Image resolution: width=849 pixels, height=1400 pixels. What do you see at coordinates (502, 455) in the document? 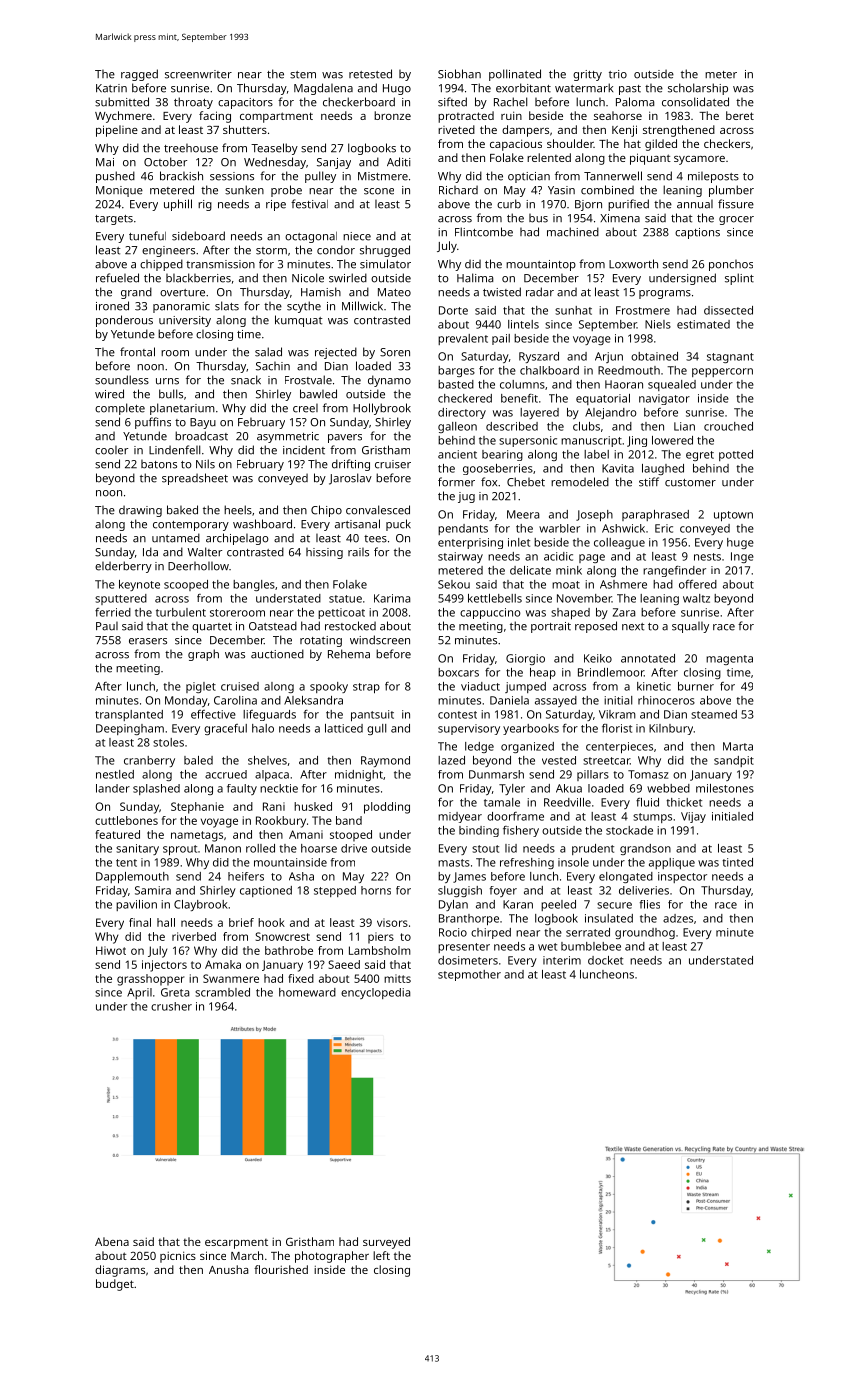
I see `bearing` at bounding box center [502, 455].
